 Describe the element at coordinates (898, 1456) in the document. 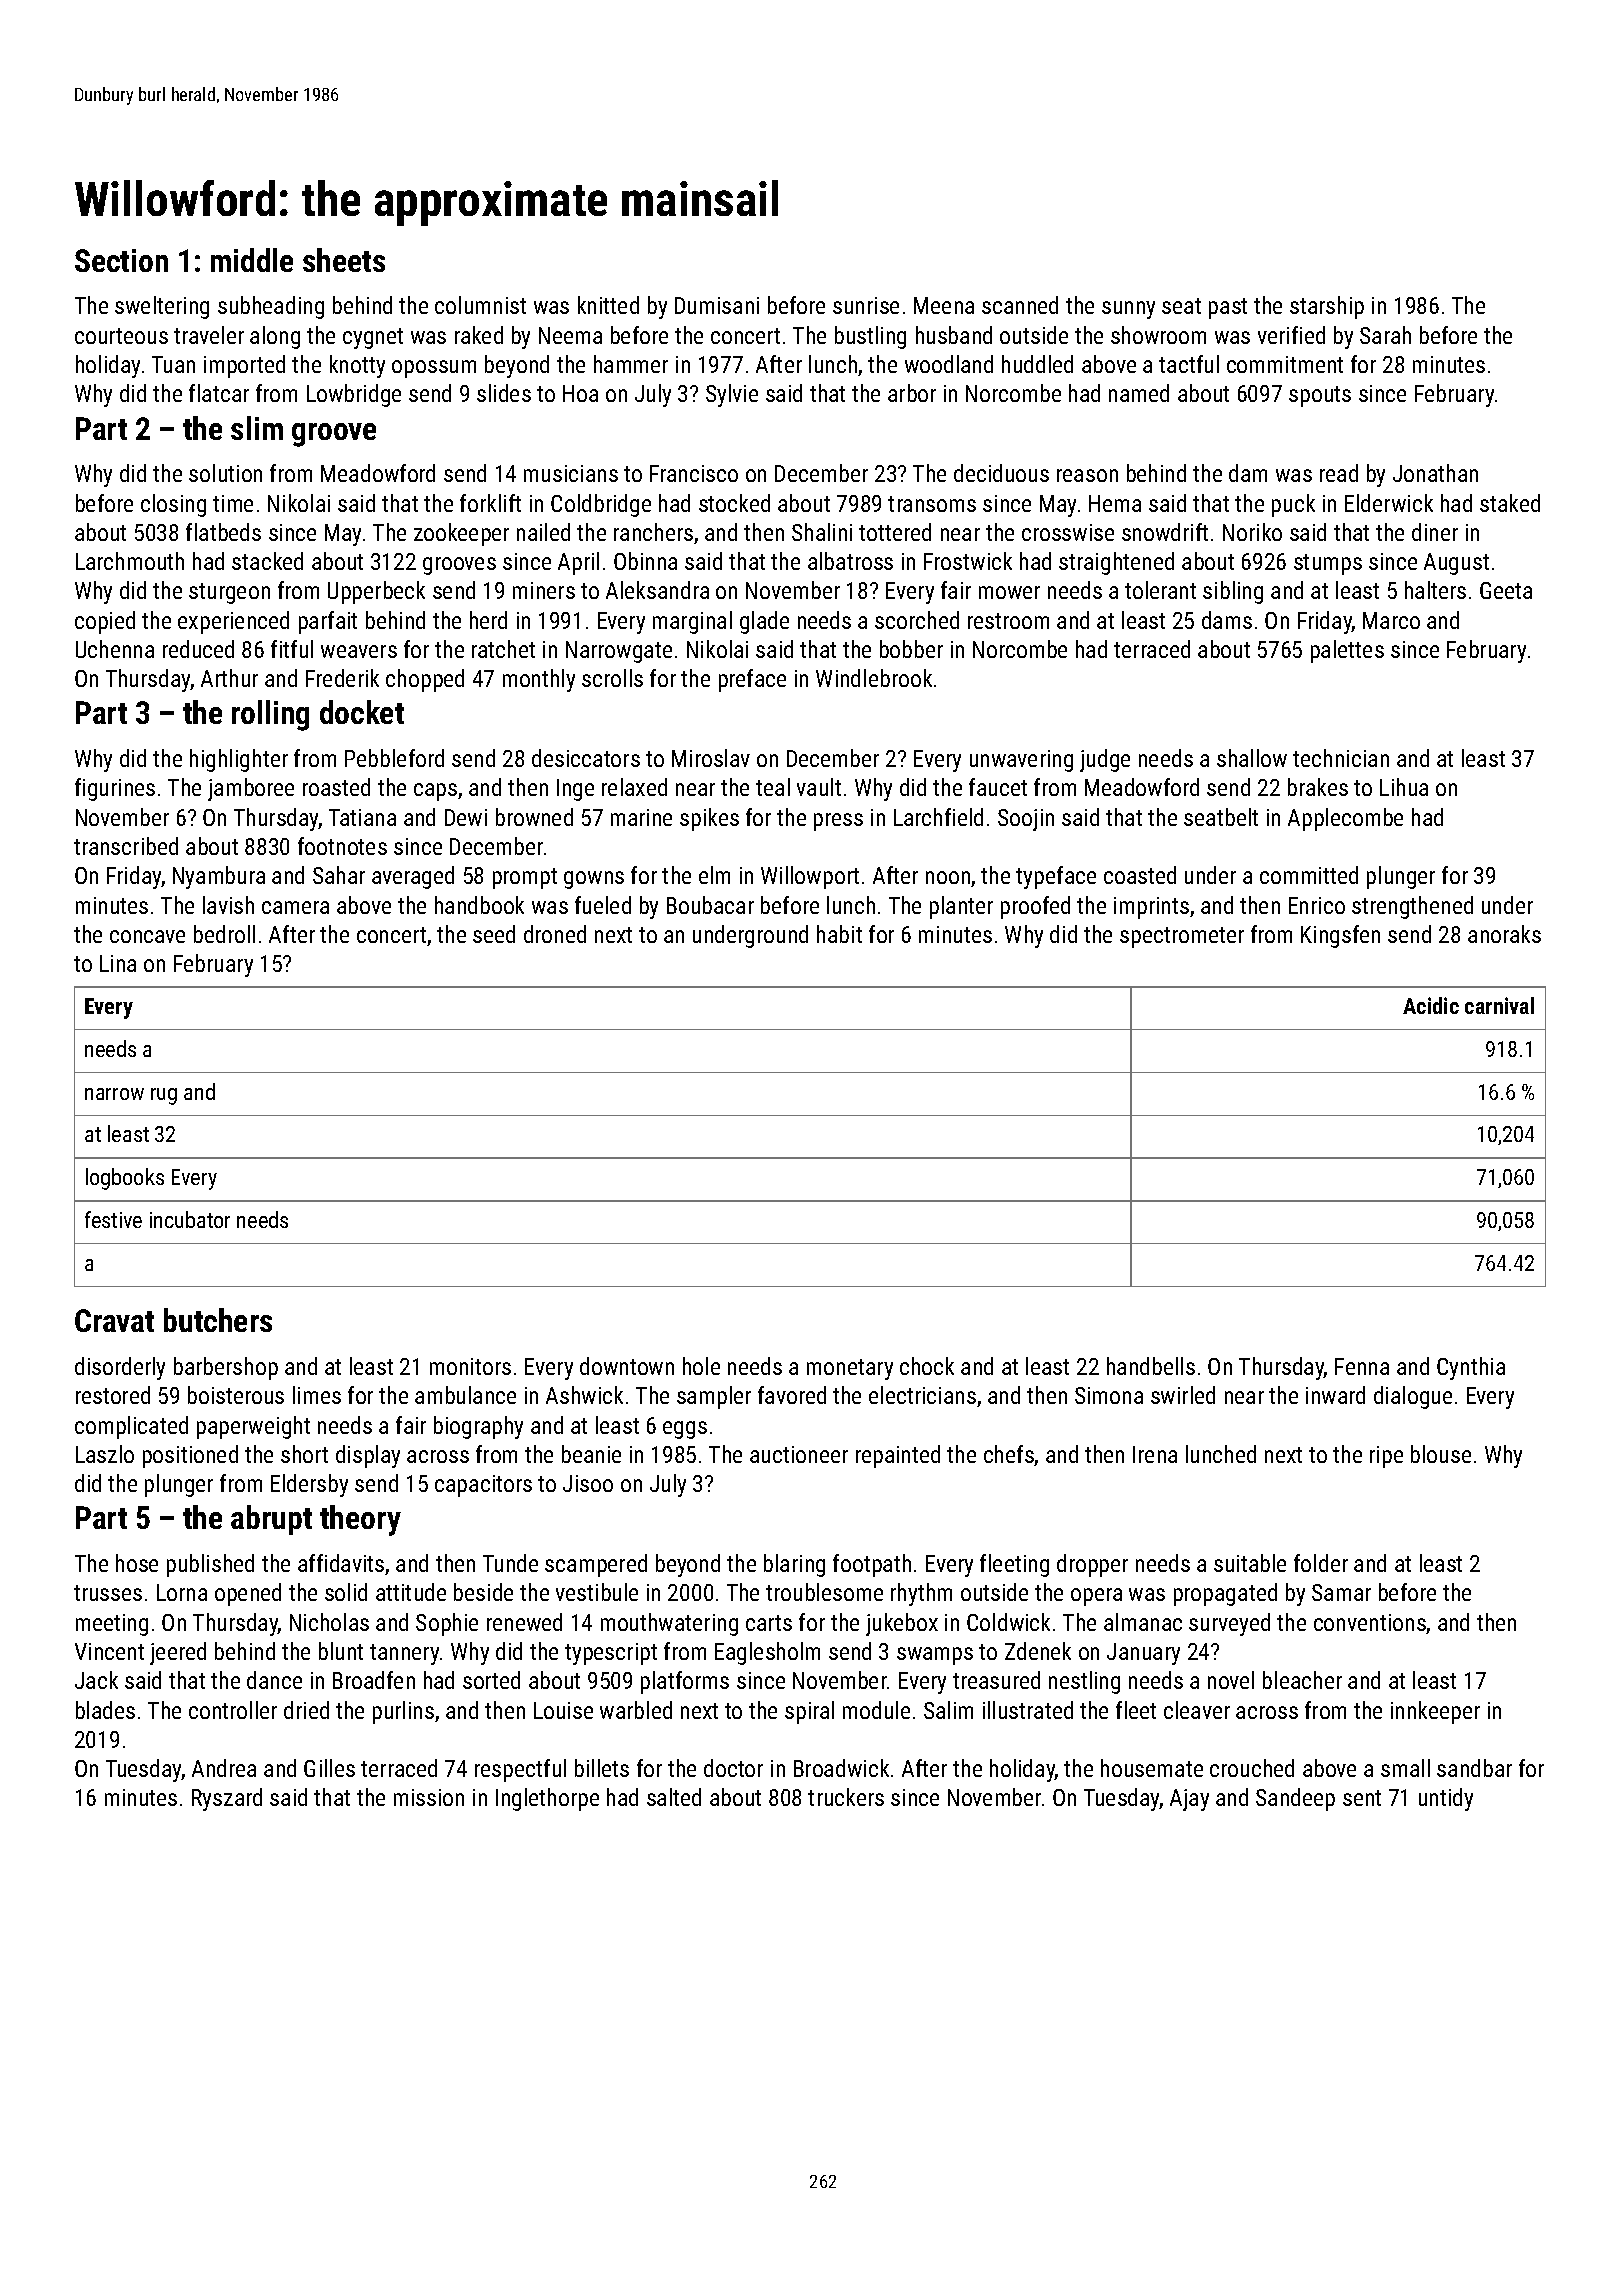

I see `repainted` at that location.
